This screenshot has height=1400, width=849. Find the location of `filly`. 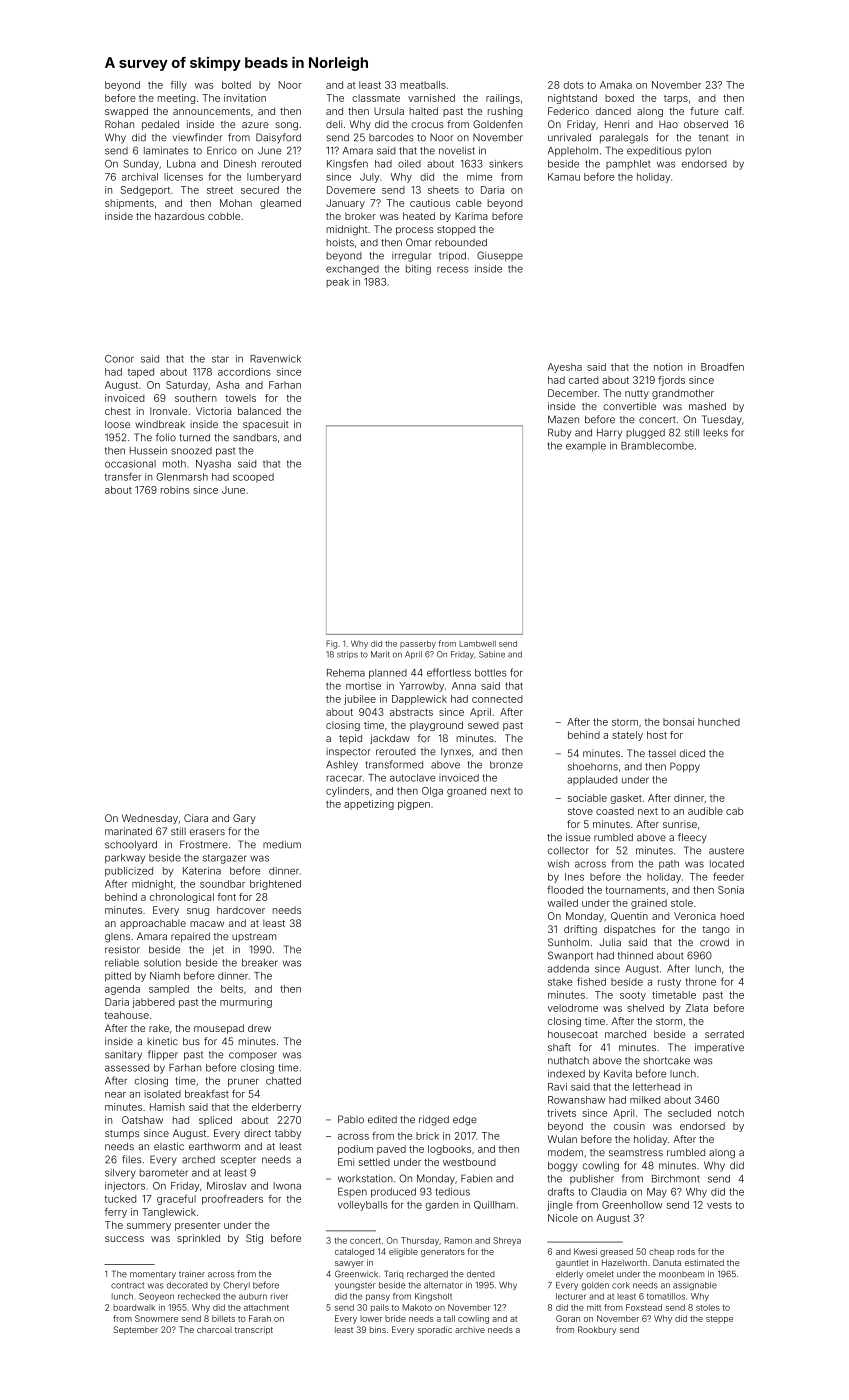

filly is located at coordinates (178, 86).
